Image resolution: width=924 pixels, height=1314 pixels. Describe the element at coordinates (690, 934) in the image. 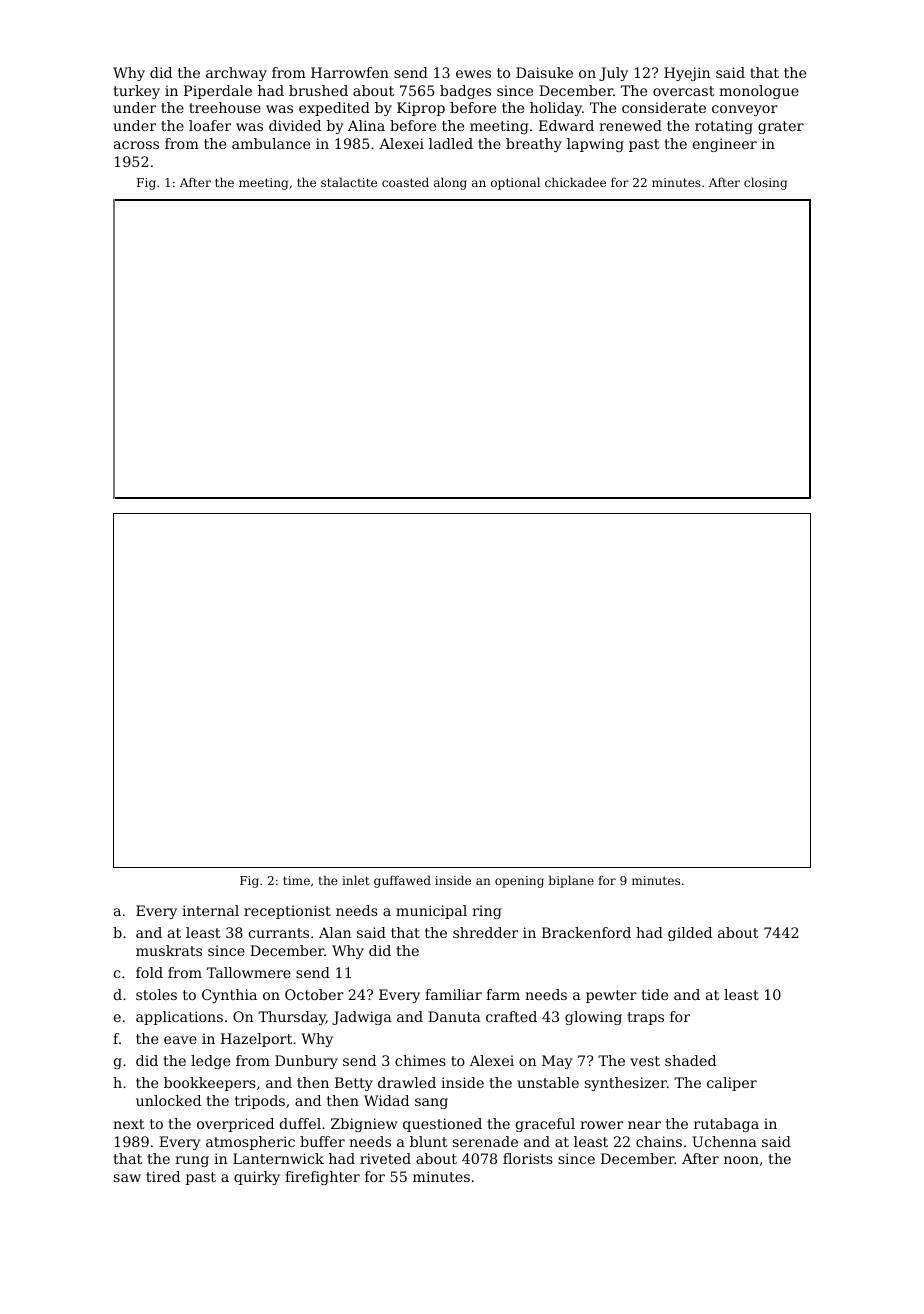

I see `gilded` at that location.
